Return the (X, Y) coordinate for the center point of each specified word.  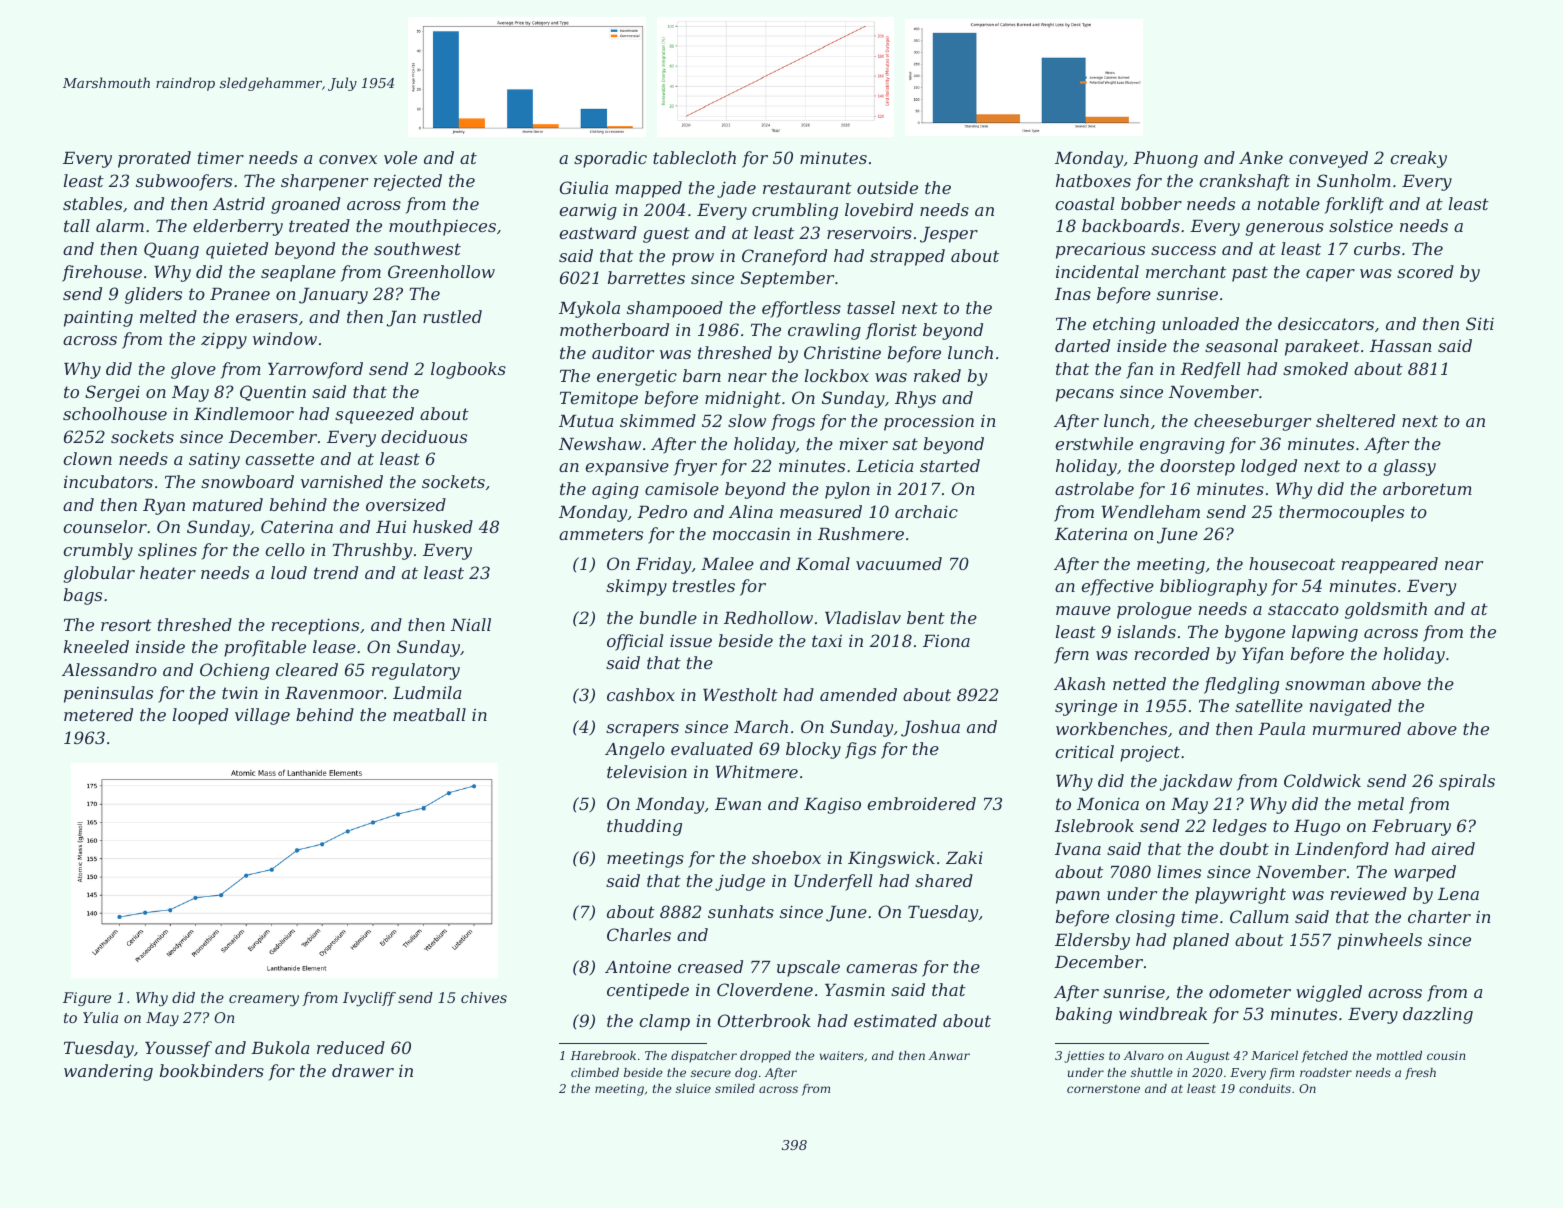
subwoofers (184, 182)
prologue (1154, 610)
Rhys (915, 399)
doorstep (1197, 467)
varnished (342, 481)
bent (926, 617)
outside (887, 187)
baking (1084, 1015)
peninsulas (108, 694)
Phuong (1165, 159)
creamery (264, 1000)
